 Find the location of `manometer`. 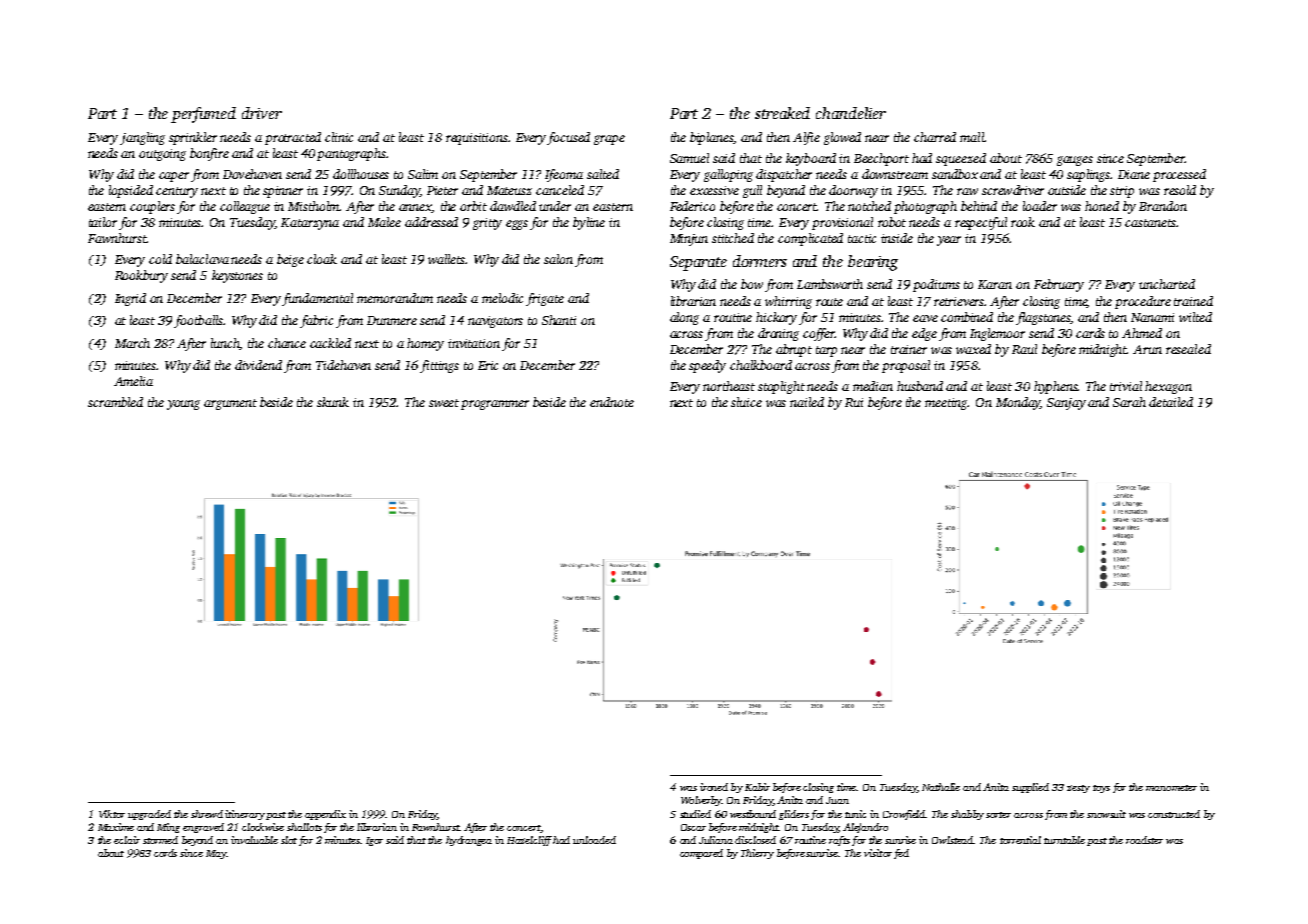

manometer is located at coordinates (1171, 788).
